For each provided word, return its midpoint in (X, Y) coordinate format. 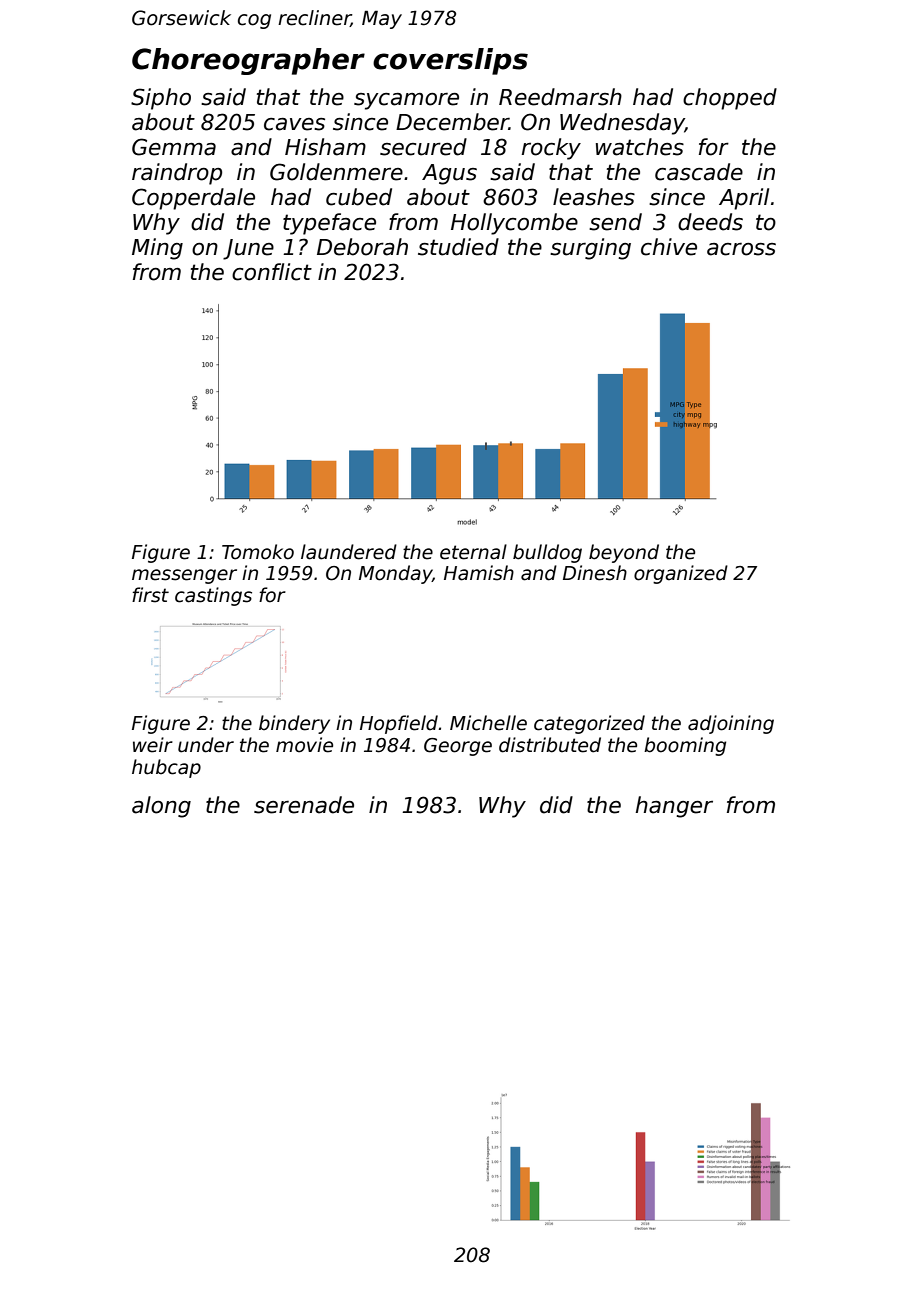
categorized (589, 724)
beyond (624, 553)
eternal (473, 552)
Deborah (362, 247)
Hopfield (399, 724)
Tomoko (258, 552)
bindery (294, 724)
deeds (710, 222)
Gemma (174, 147)
